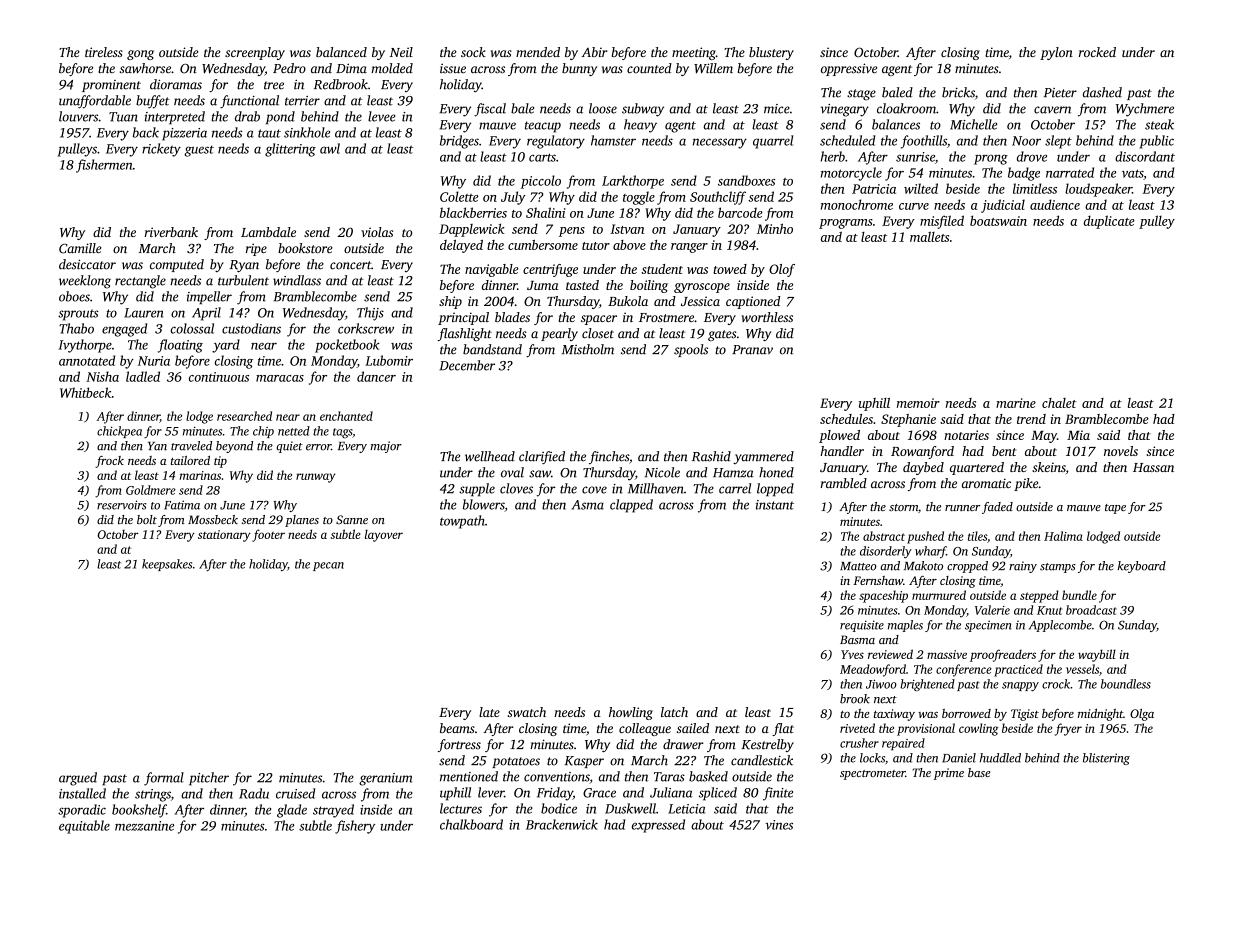  I want to click on mezzanine, so click(144, 826).
